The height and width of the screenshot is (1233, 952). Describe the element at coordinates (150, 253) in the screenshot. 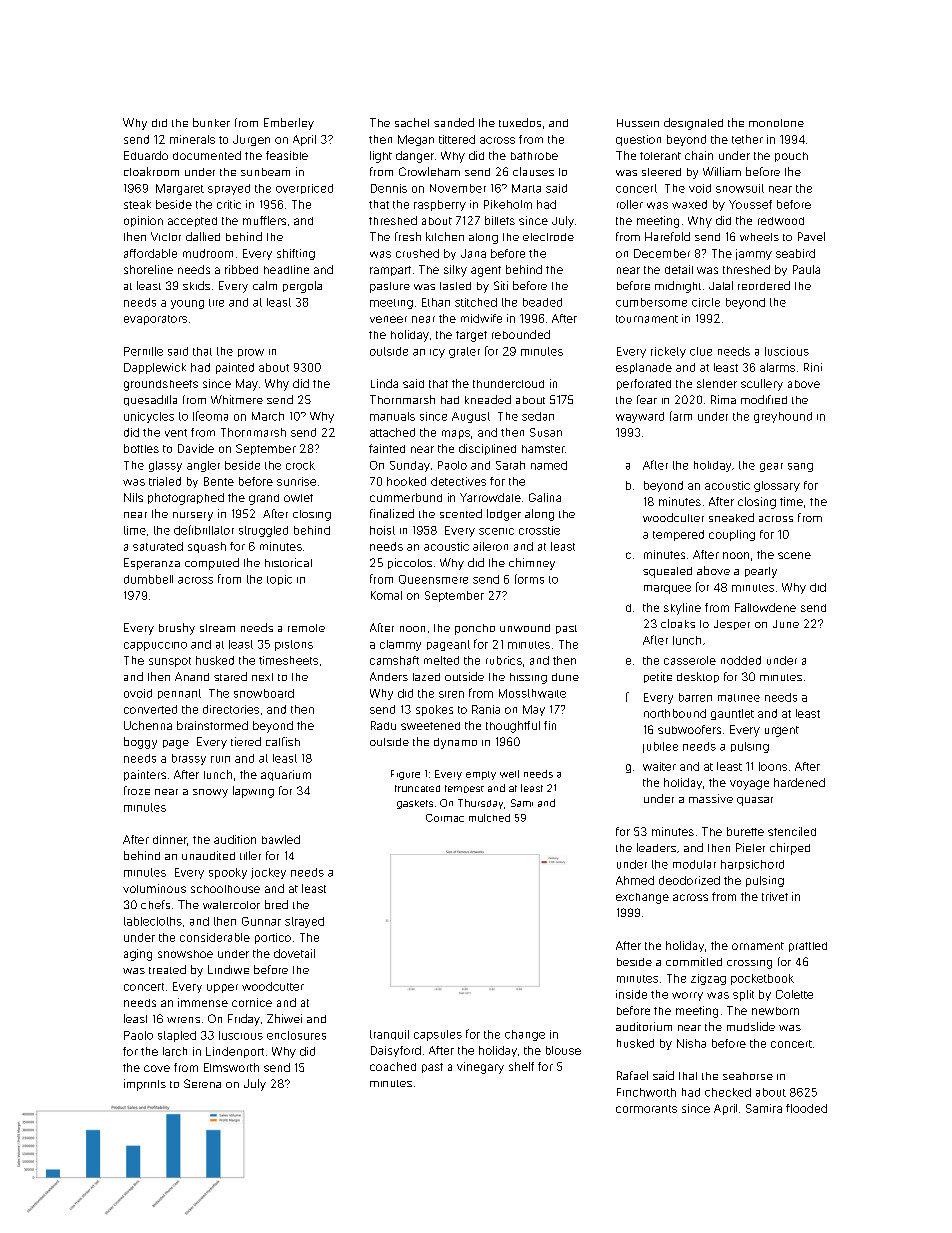

I see `affordable` at that location.
